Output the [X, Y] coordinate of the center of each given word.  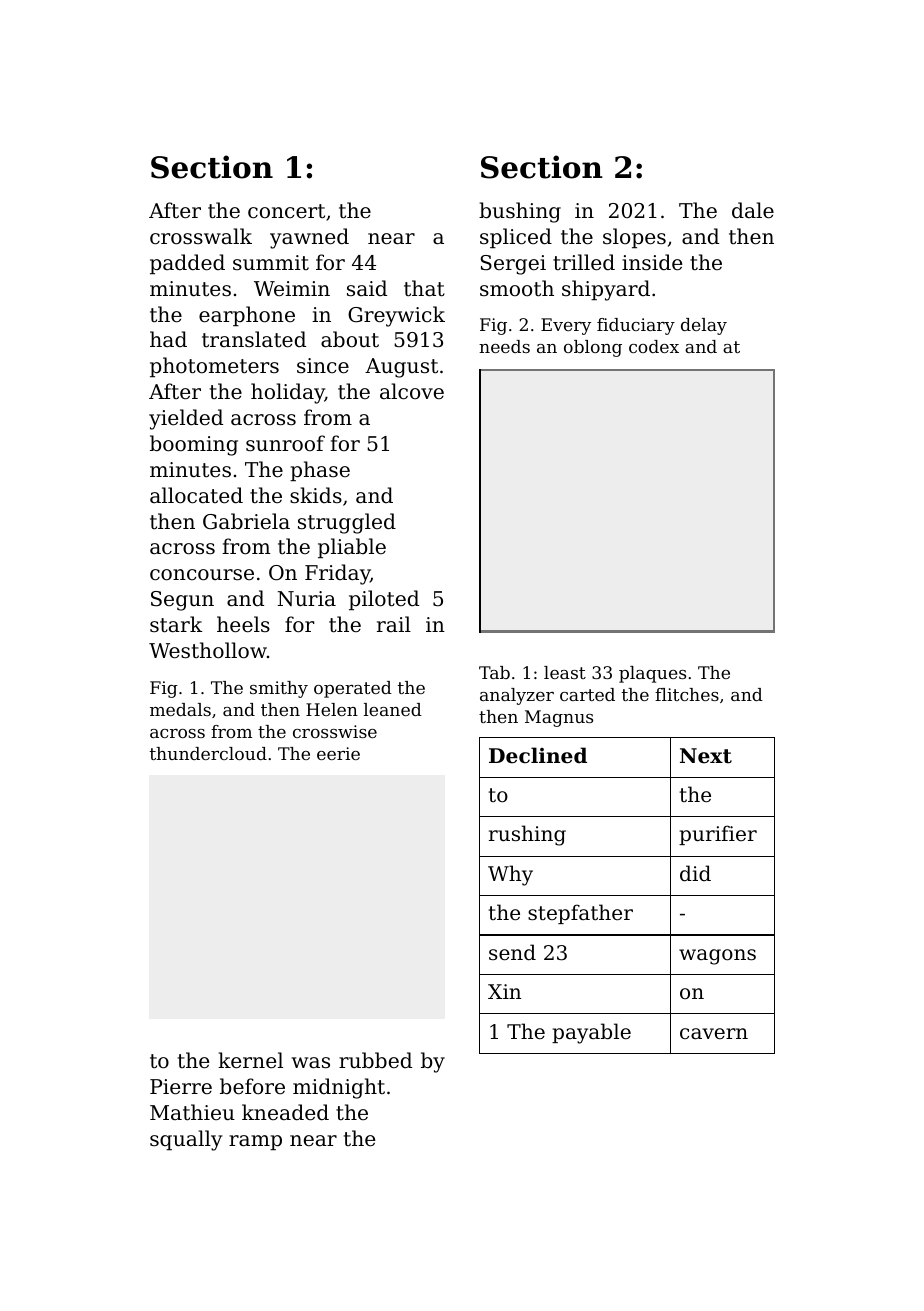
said [367, 288]
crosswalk [201, 236]
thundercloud [208, 753]
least [565, 672]
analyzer [517, 696]
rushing [527, 835]
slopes [634, 238]
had [168, 339]
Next [706, 756]
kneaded [285, 1112]
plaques [652, 674]
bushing [520, 212]
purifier [718, 835]
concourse [202, 575]
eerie [338, 753]
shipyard [606, 290]
